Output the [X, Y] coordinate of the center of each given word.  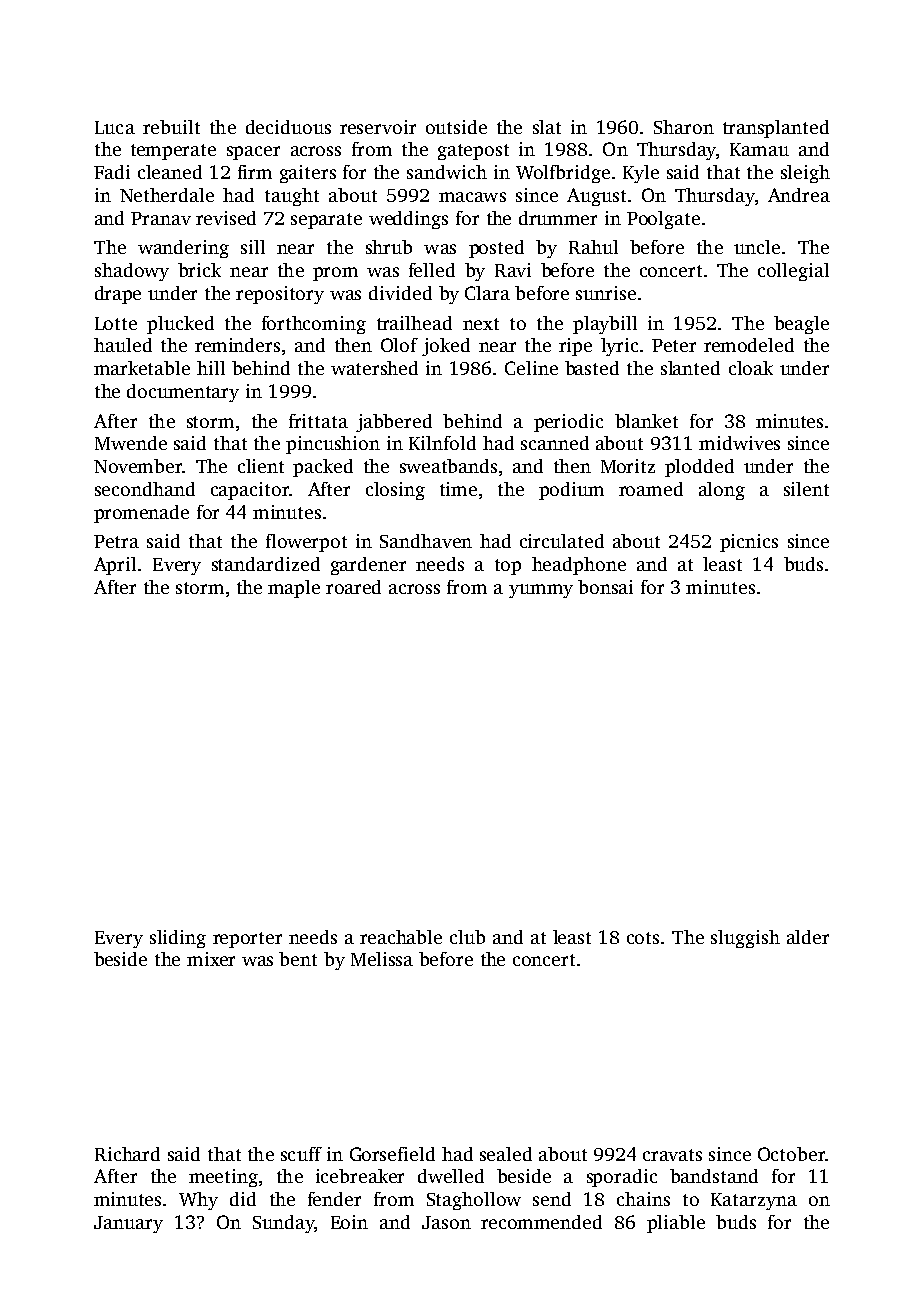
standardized [266, 564]
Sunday [283, 1224]
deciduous [288, 127]
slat [547, 127]
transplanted [776, 129]
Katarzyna [754, 1201]
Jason [446, 1222]
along [722, 491]
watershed [374, 368]
